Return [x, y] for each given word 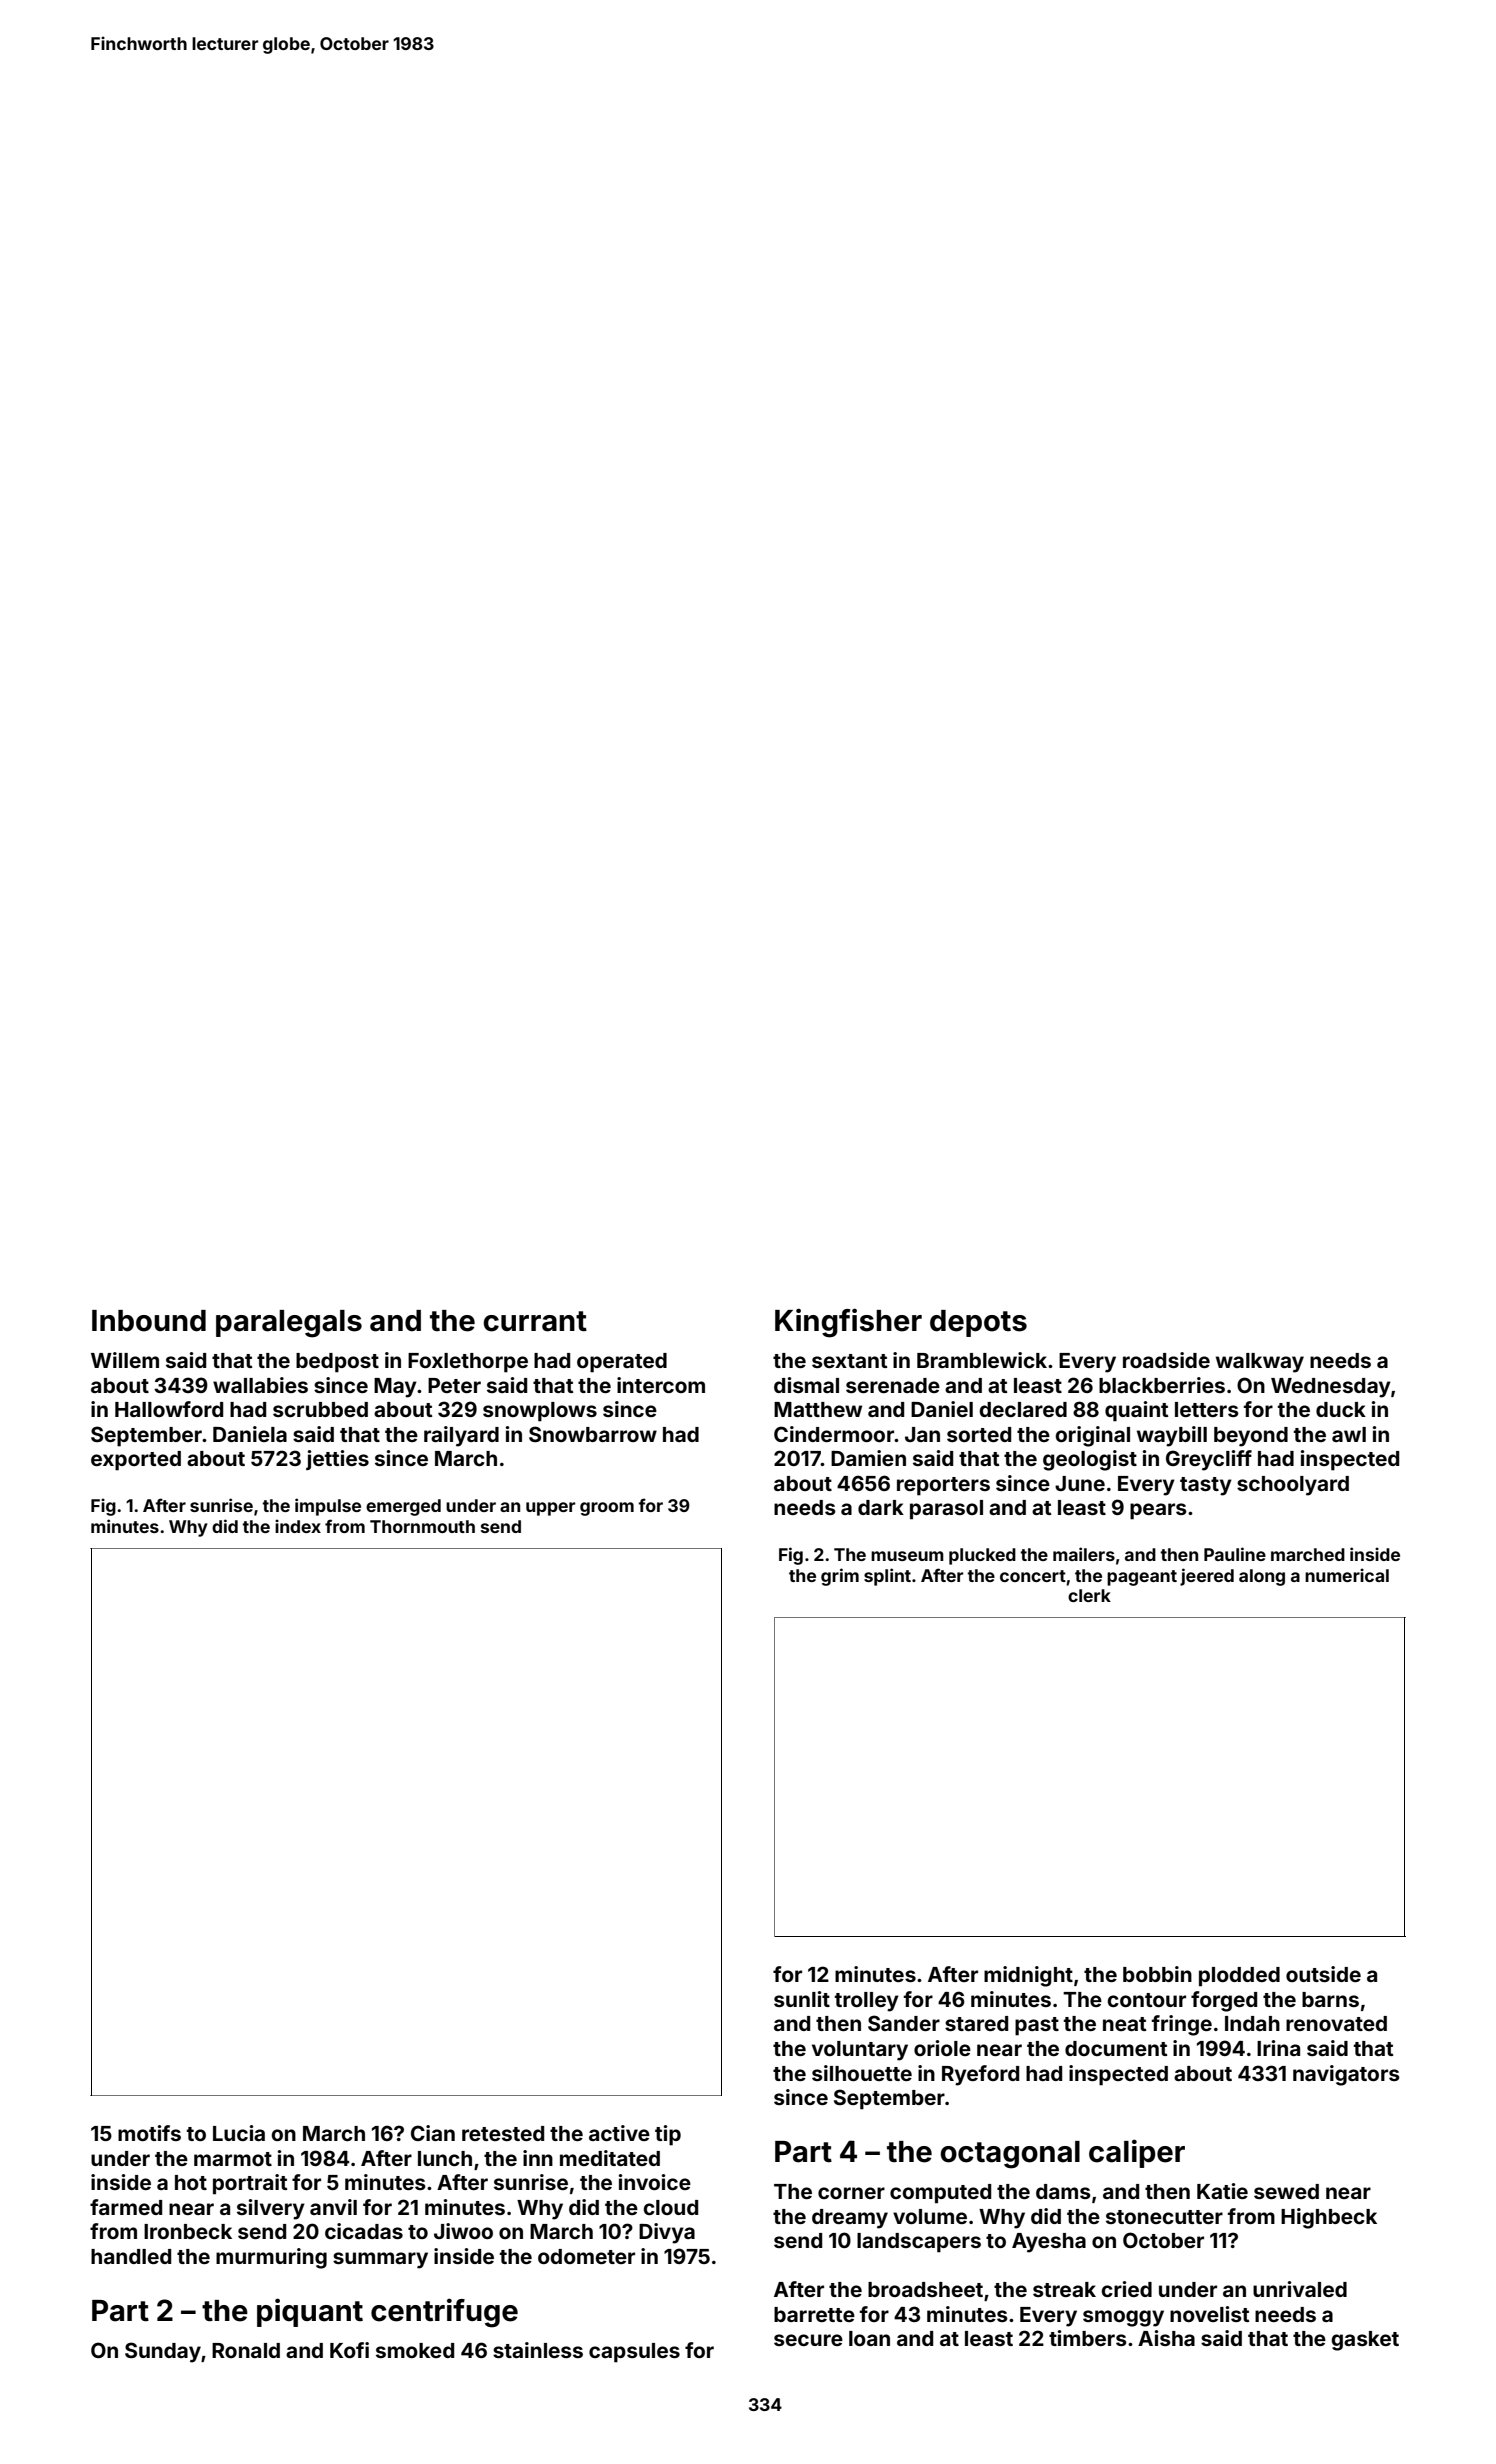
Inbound [149, 1321]
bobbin [1157, 1974]
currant [535, 1321]
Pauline [1235, 1554]
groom [607, 1509]
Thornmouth [422, 1526]
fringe [1182, 2025]
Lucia [239, 2133]
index [298, 1526]
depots [978, 1323]
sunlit [802, 1999]
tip [668, 2135]
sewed [1286, 2191]
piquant [310, 2312]
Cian [433, 2133]
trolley [867, 2002]
